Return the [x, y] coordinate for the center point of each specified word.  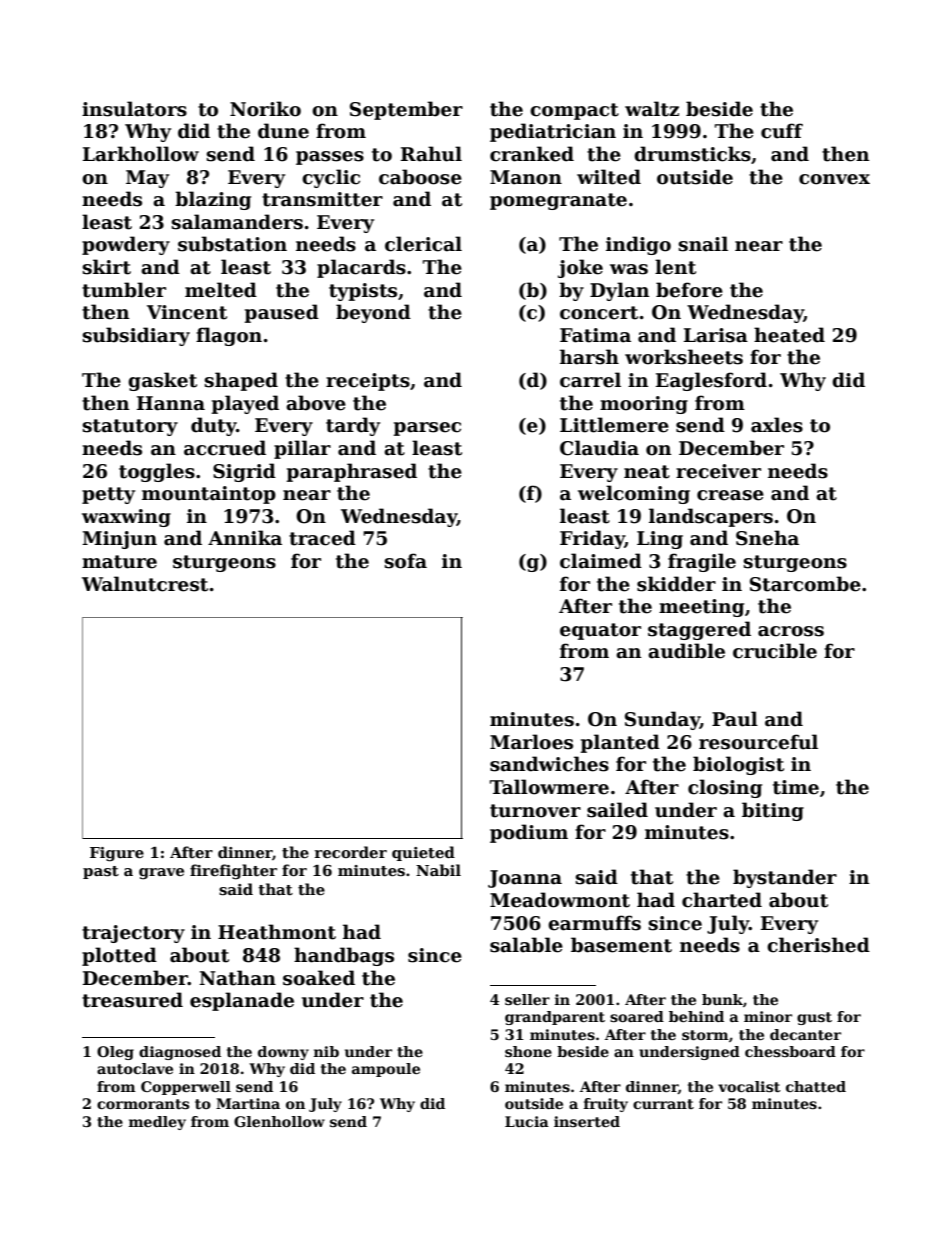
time [796, 787]
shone [528, 1051]
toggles [157, 472]
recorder [351, 852]
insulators [134, 109]
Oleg [115, 1053]
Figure [117, 854]
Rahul [431, 154]
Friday [592, 539]
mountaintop [209, 495]
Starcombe [805, 584]
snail [703, 244]
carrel [590, 380]
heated [789, 335]
